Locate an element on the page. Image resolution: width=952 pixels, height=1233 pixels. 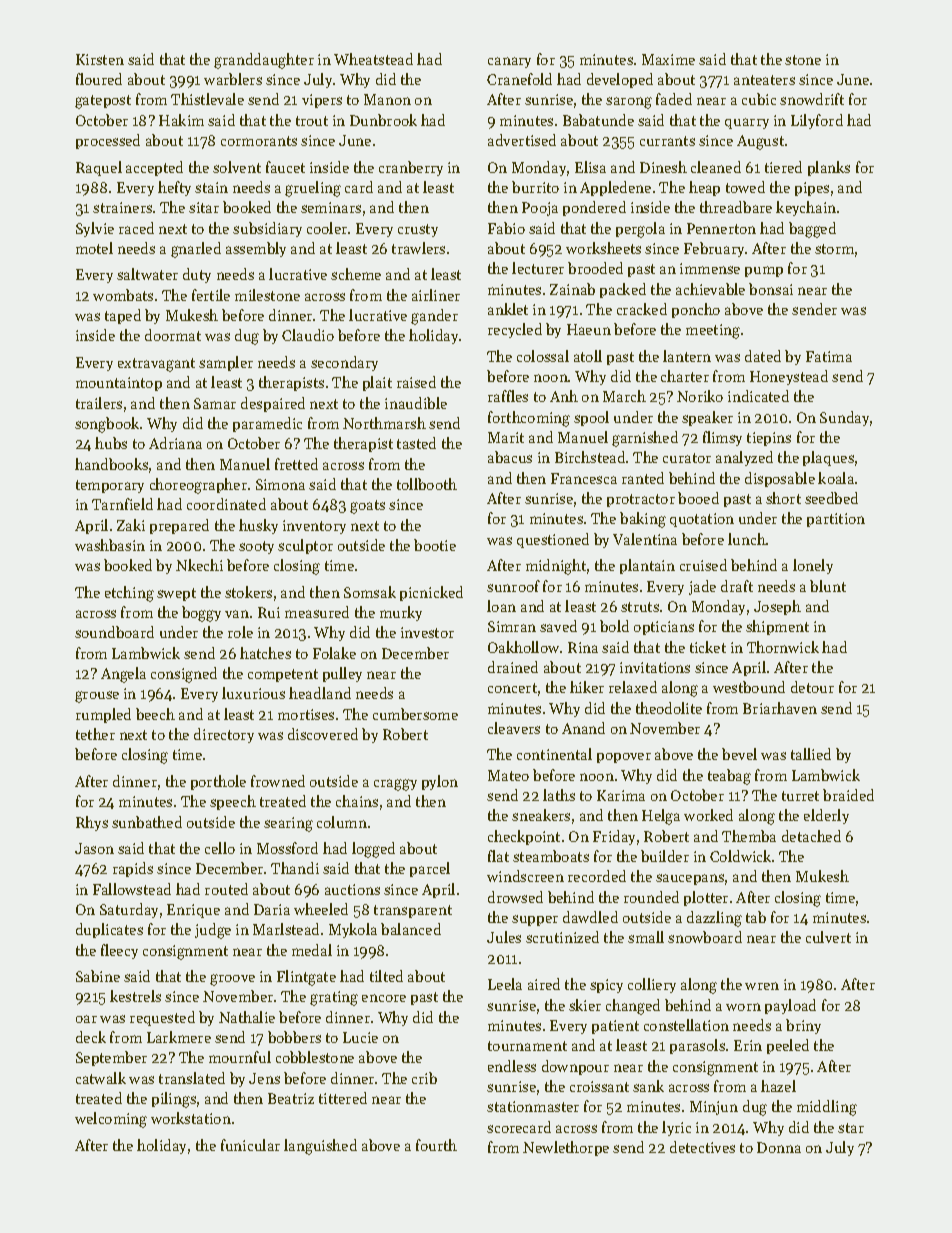
accepted is located at coordinates (154, 168).
